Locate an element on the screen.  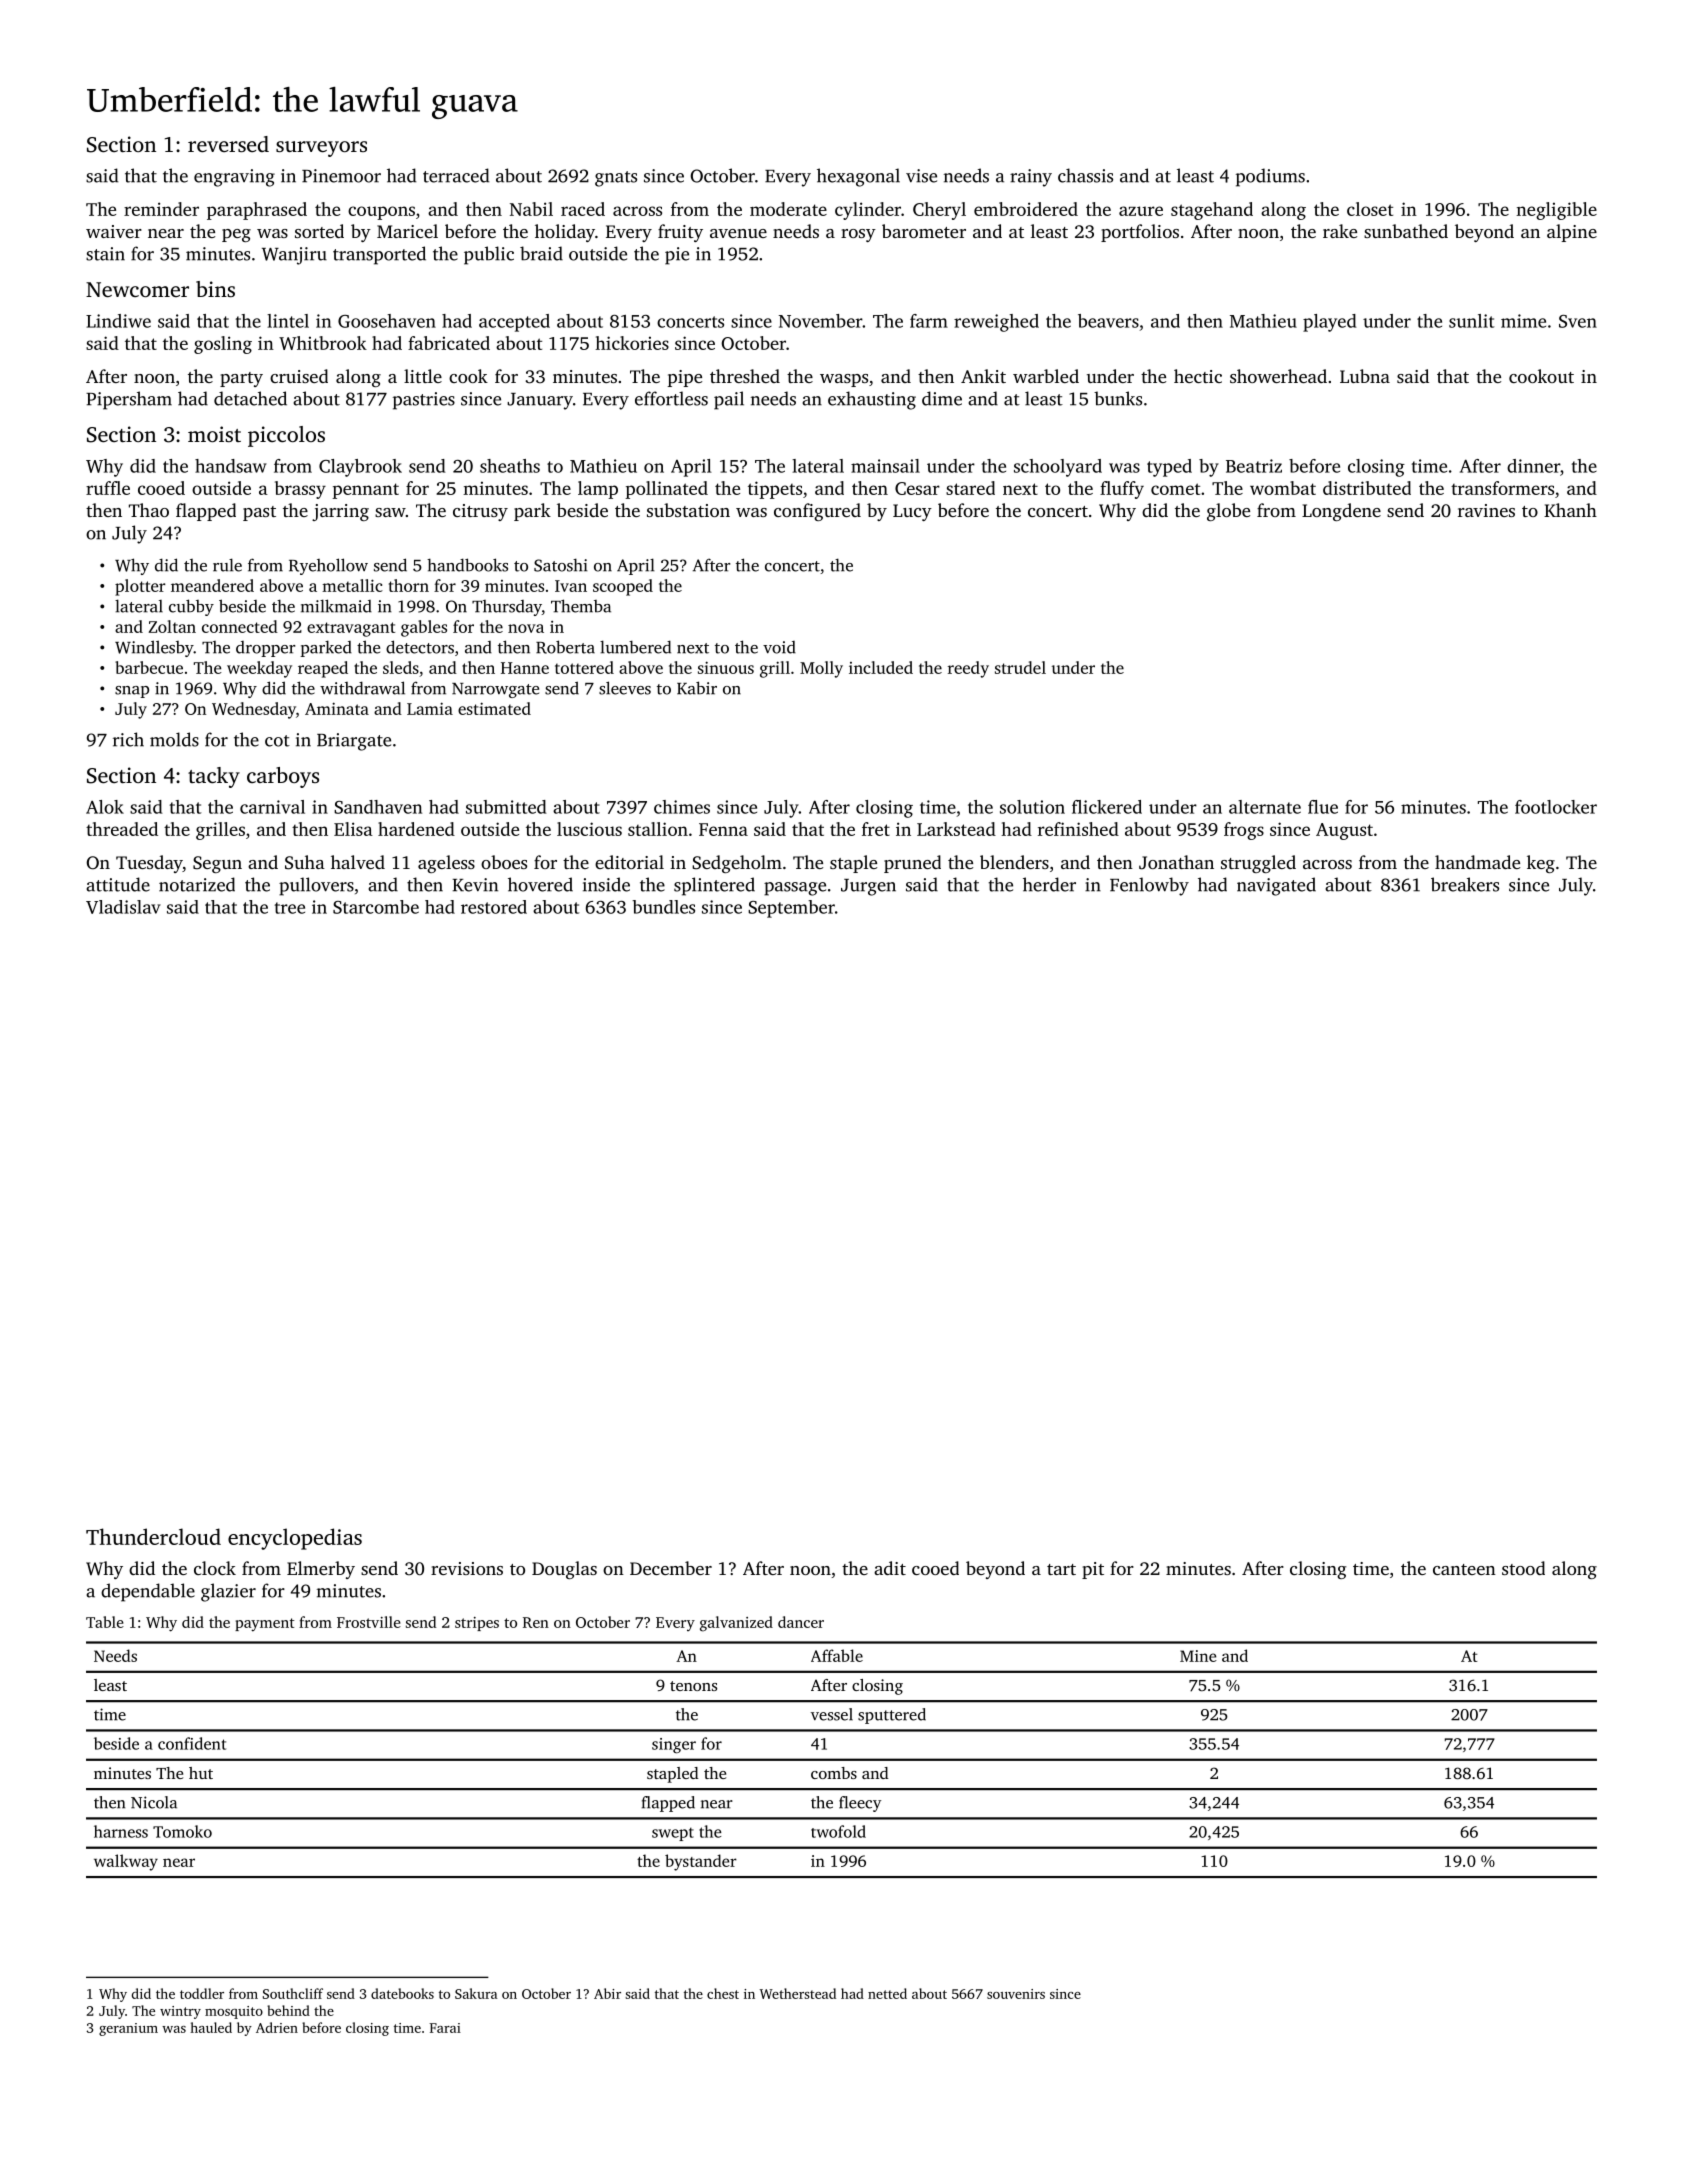
void is located at coordinates (779, 647).
